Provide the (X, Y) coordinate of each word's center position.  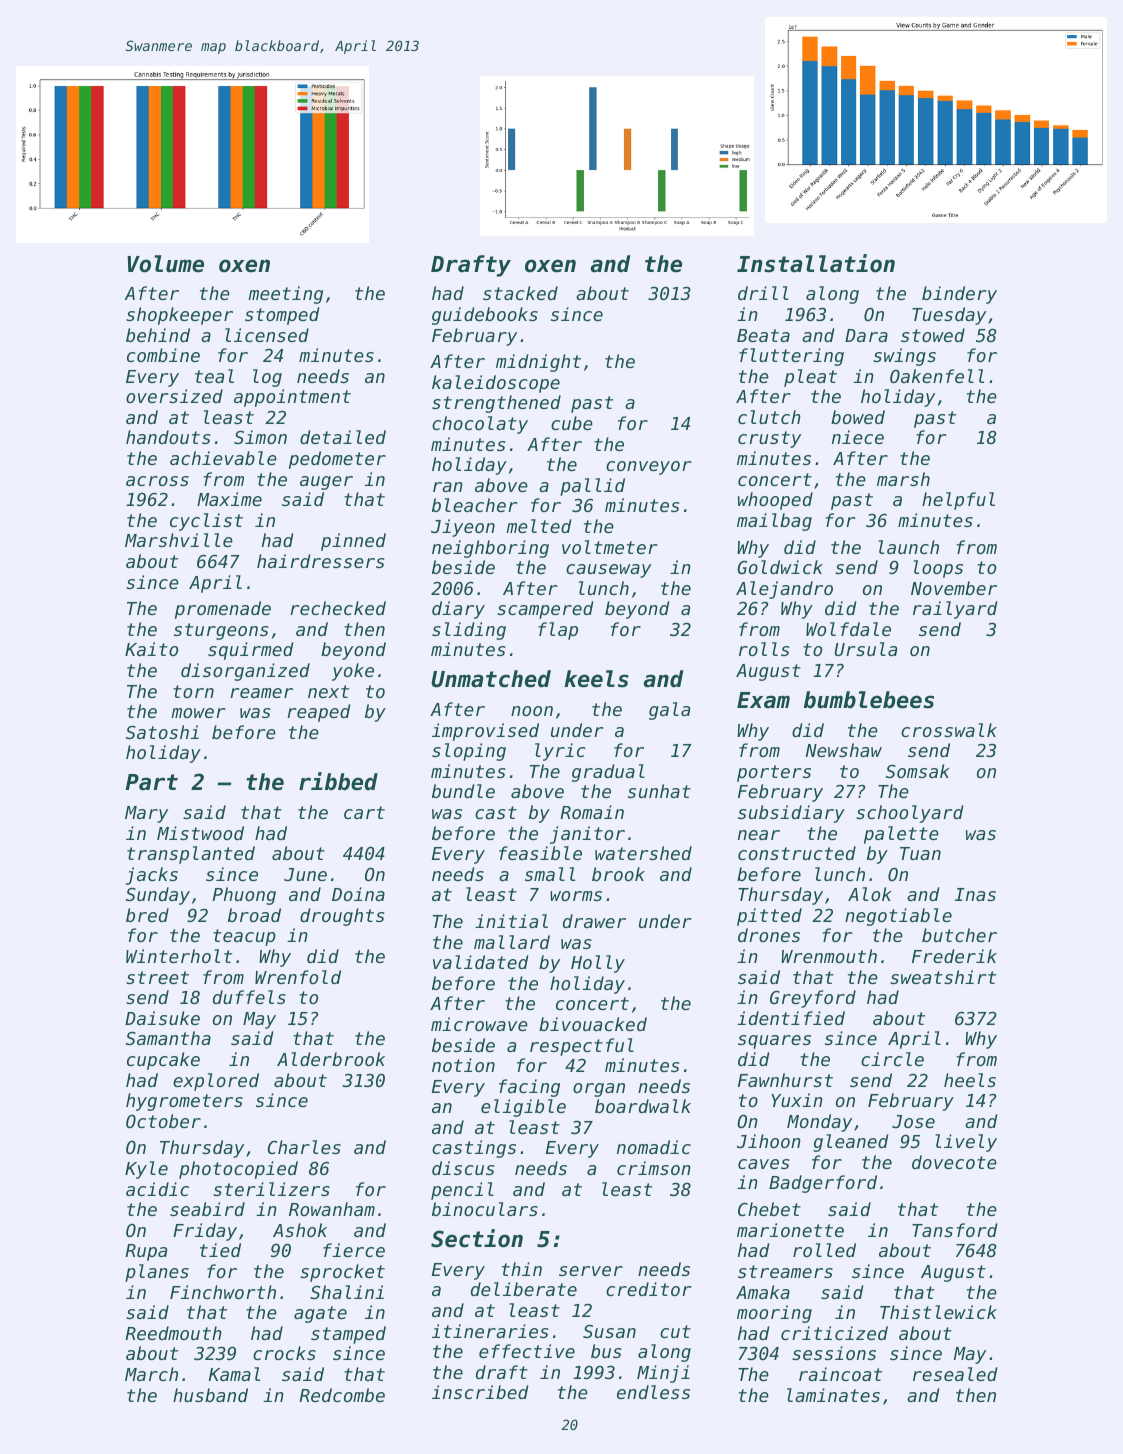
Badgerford (823, 1184)
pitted (769, 917)
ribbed (338, 781)
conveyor (648, 468)
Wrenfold (298, 977)
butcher (959, 935)
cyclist (206, 522)
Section (477, 1238)
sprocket (342, 1273)
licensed (267, 335)
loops (938, 569)
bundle (463, 791)
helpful (958, 501)
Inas (975, 894)
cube (572, 423)
